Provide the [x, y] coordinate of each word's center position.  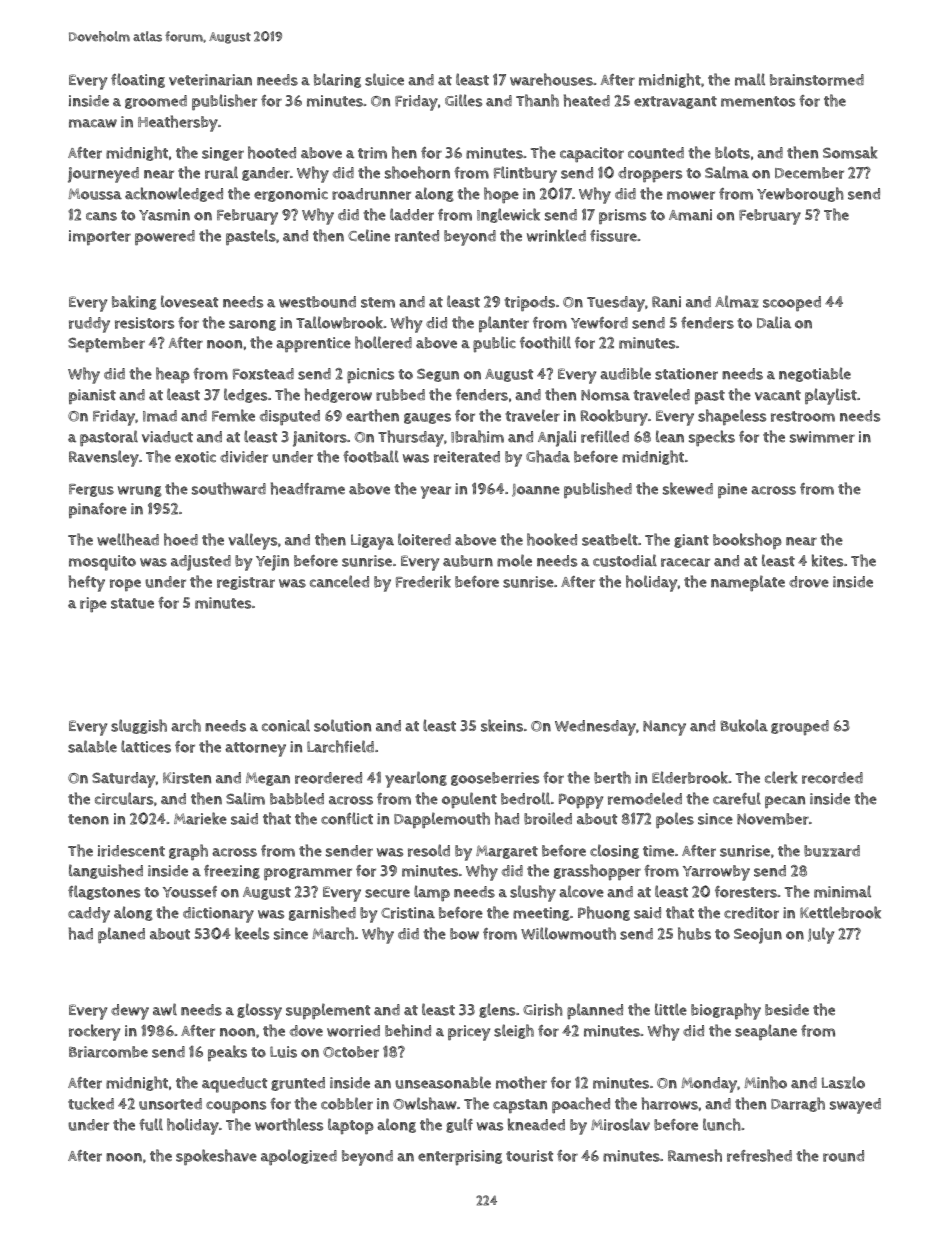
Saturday [123, 780]
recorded [832, 778]
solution [342, 725]
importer [100, 237]
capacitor [592, 155]
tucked [91, 1103]
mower [691, 195]
